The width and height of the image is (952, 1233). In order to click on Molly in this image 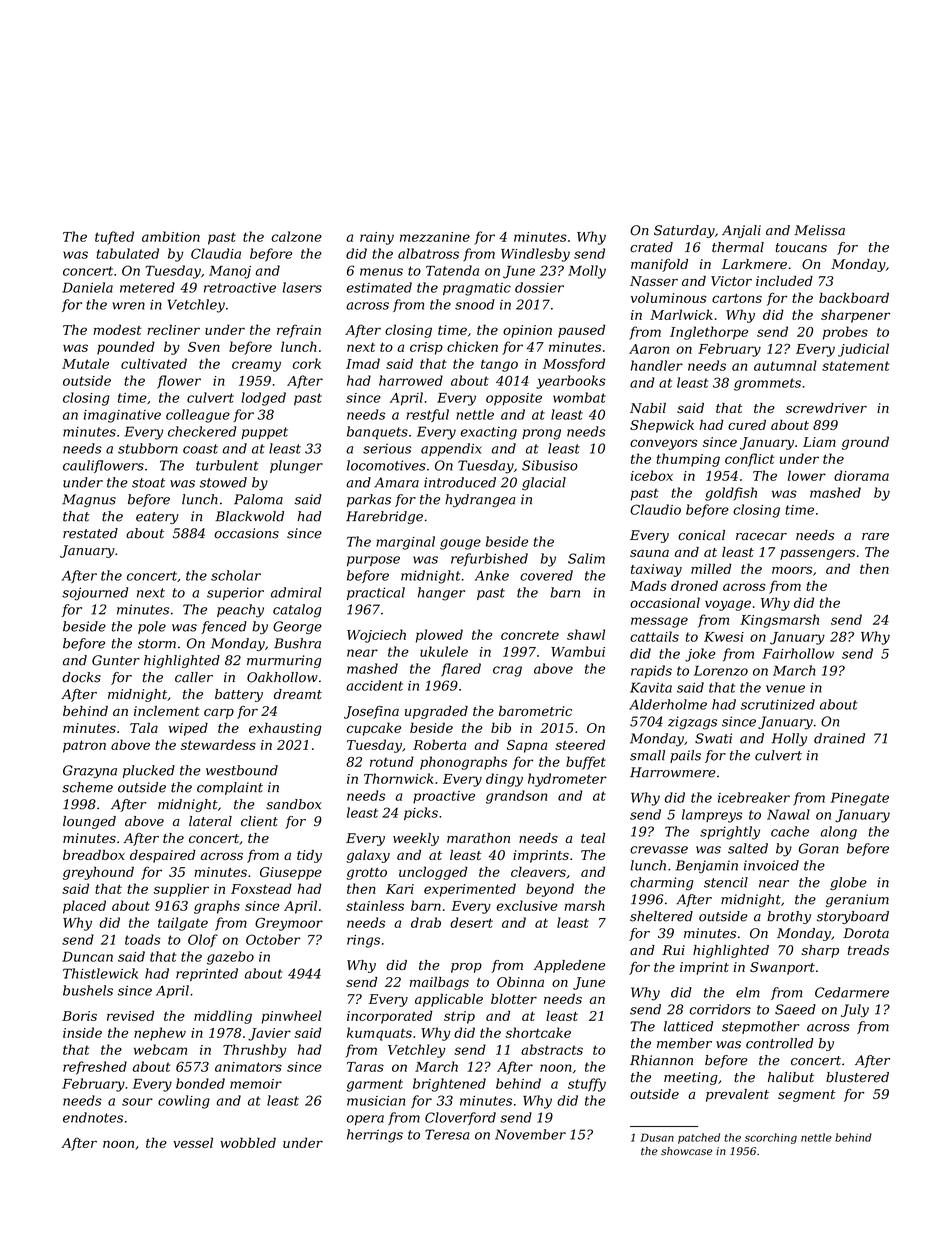, I will do `click(587, 272)`.
